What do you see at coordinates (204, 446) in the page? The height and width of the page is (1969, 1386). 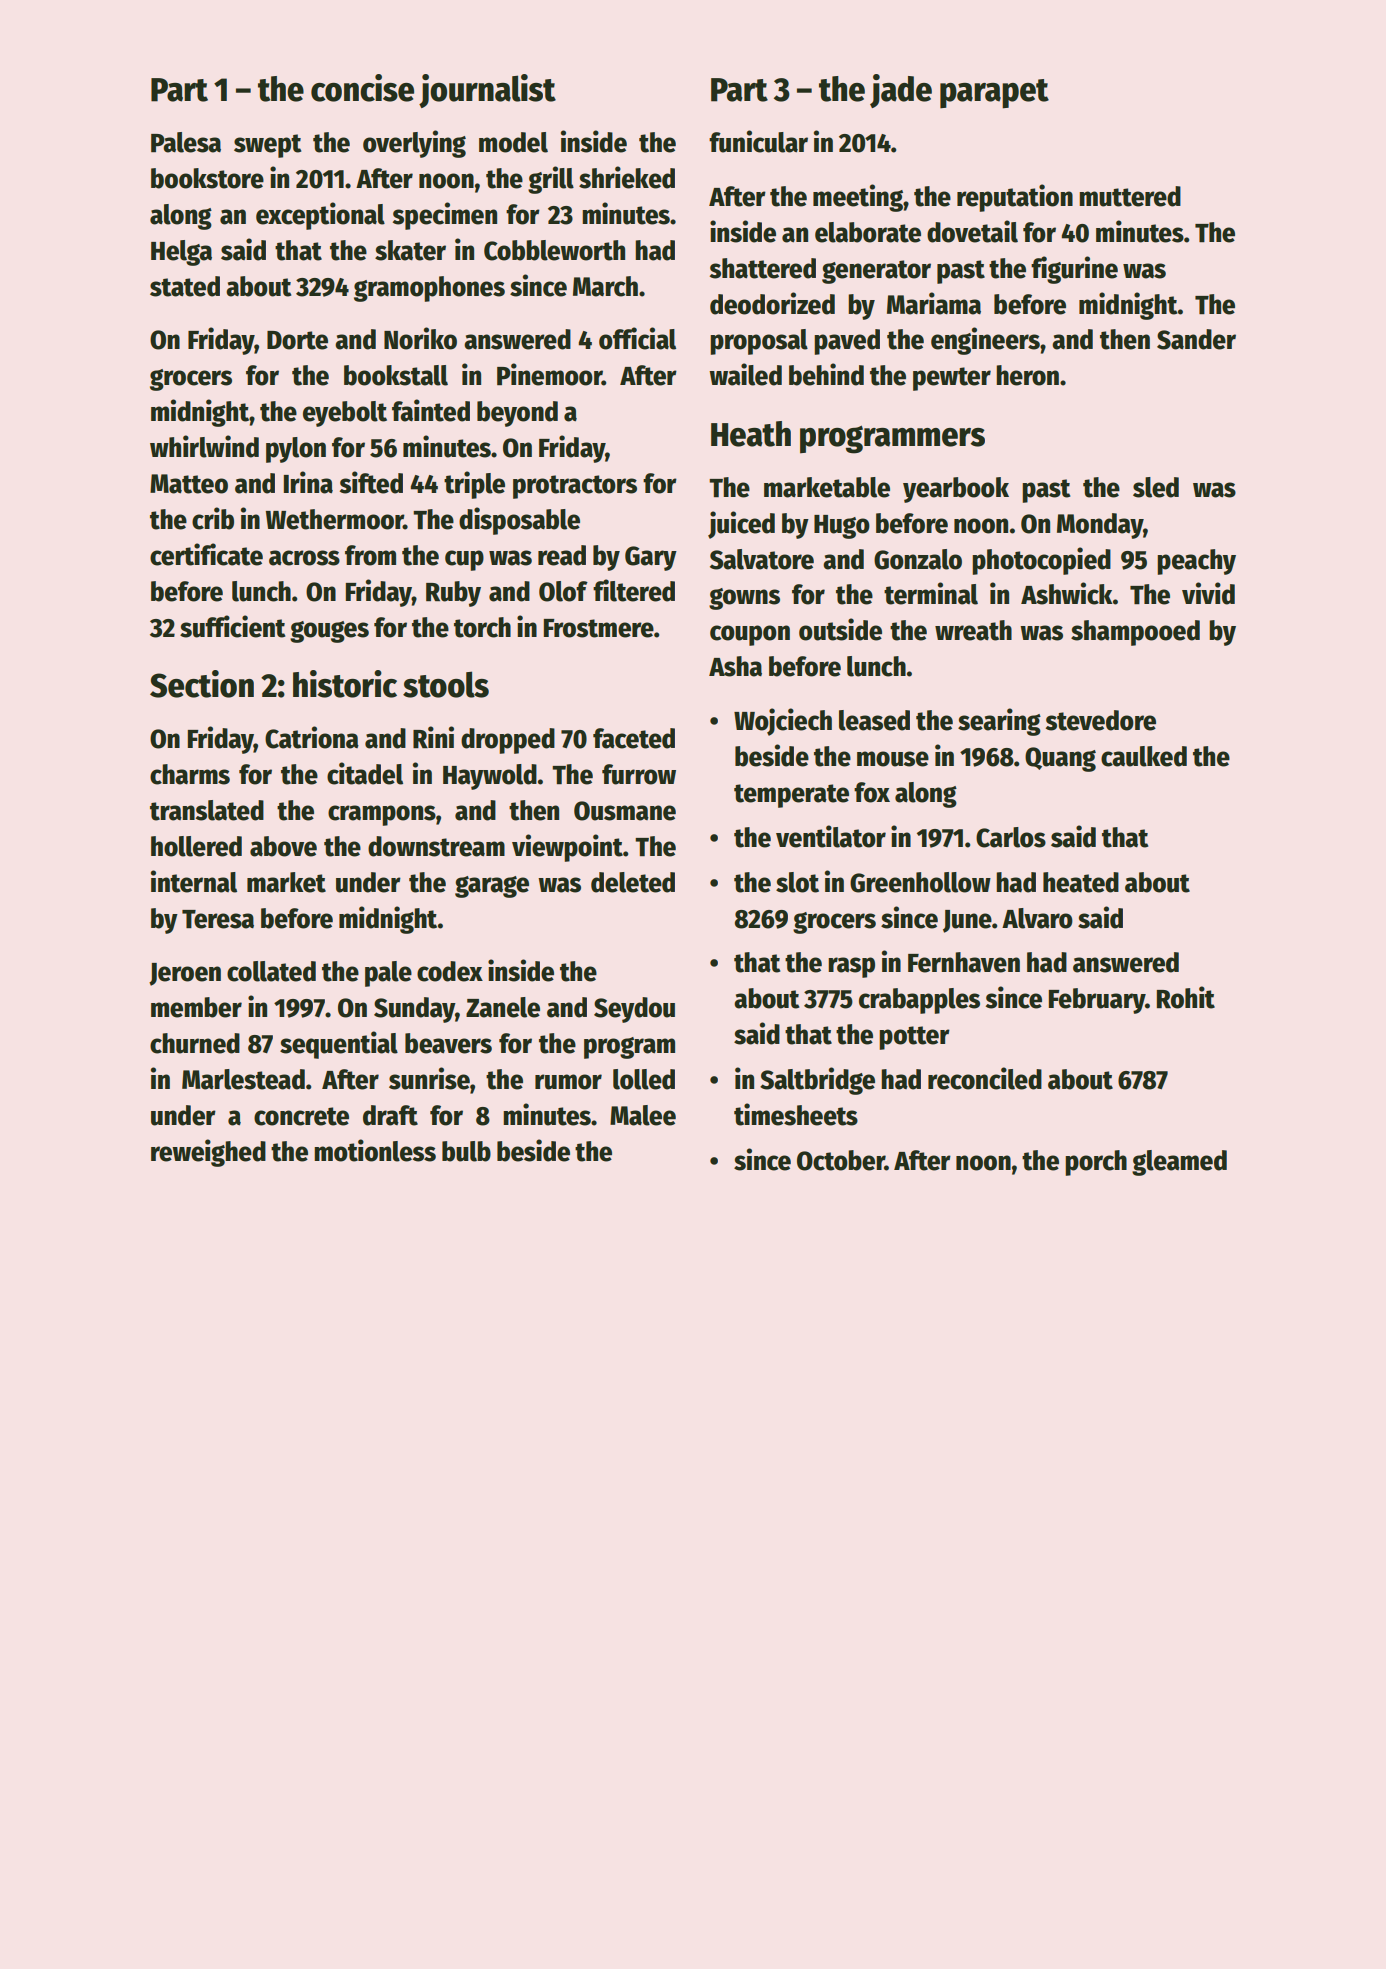 I see `whirlwind` at bounding box center [204, 446].
